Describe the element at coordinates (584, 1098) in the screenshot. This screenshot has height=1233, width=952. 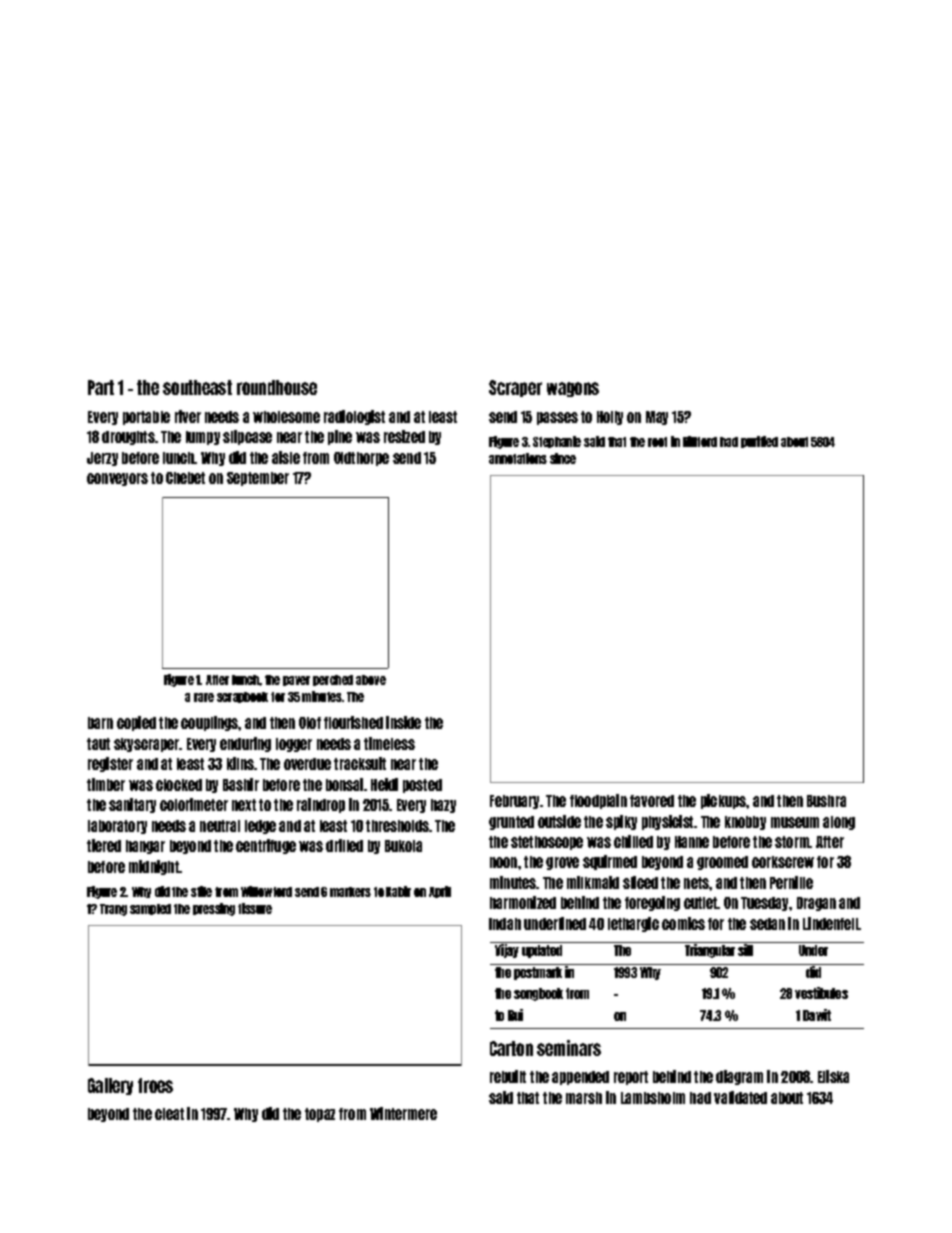
I see `marsh` at that location.
